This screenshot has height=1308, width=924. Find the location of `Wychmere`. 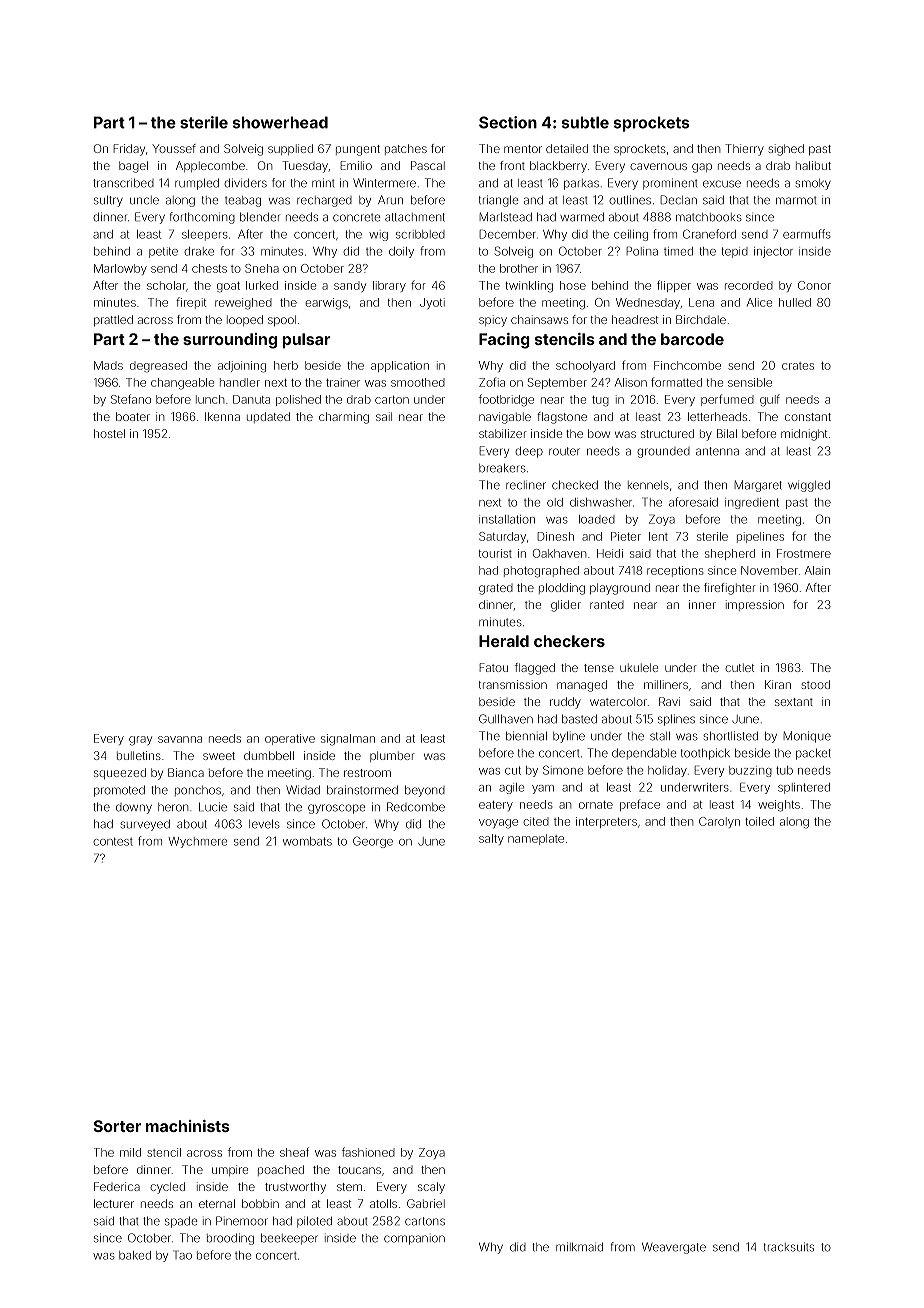

Wychmere is located at coordinates (198, 842).
